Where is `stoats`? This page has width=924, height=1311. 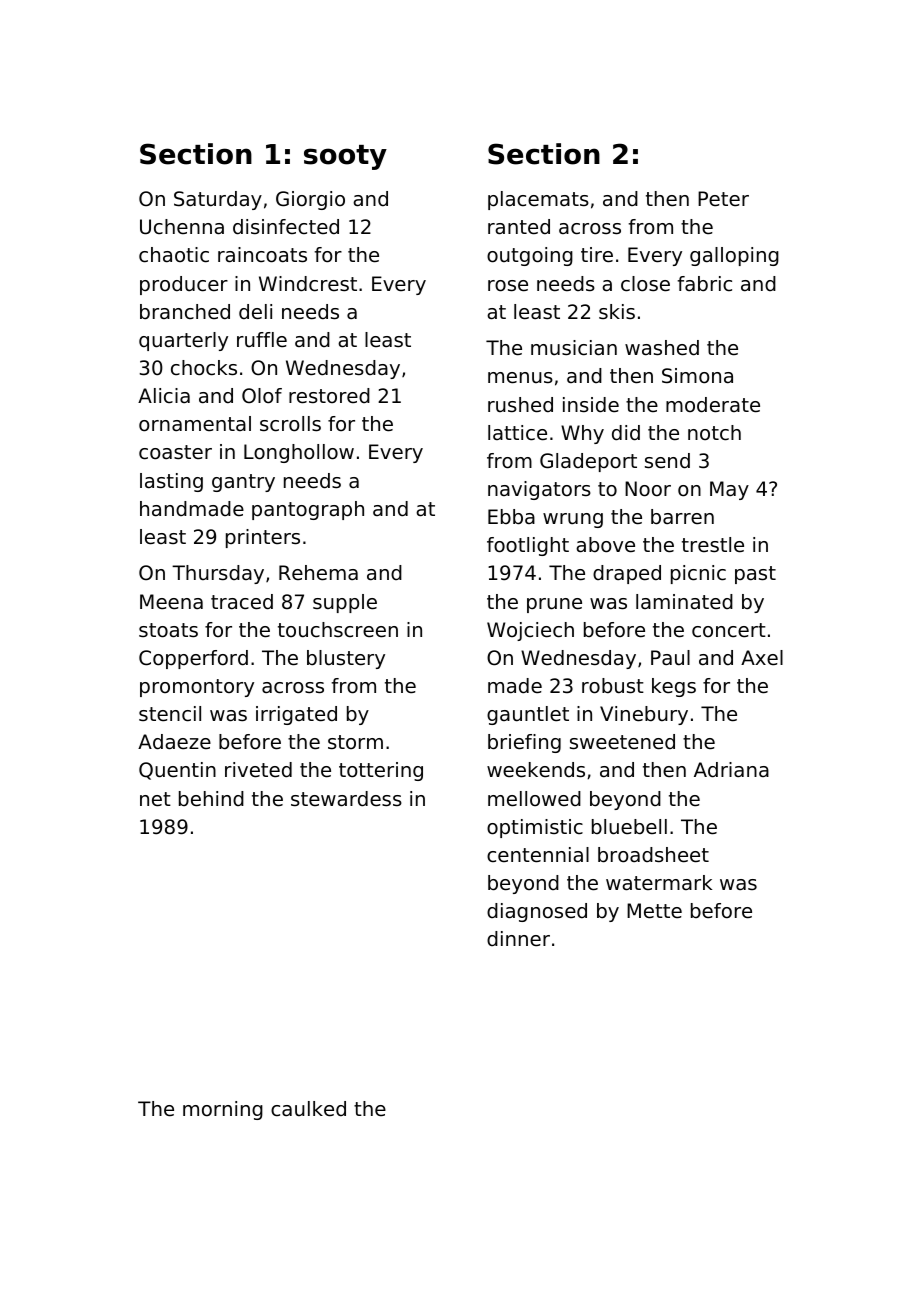 stoats is located at coordinates (168, 630).
